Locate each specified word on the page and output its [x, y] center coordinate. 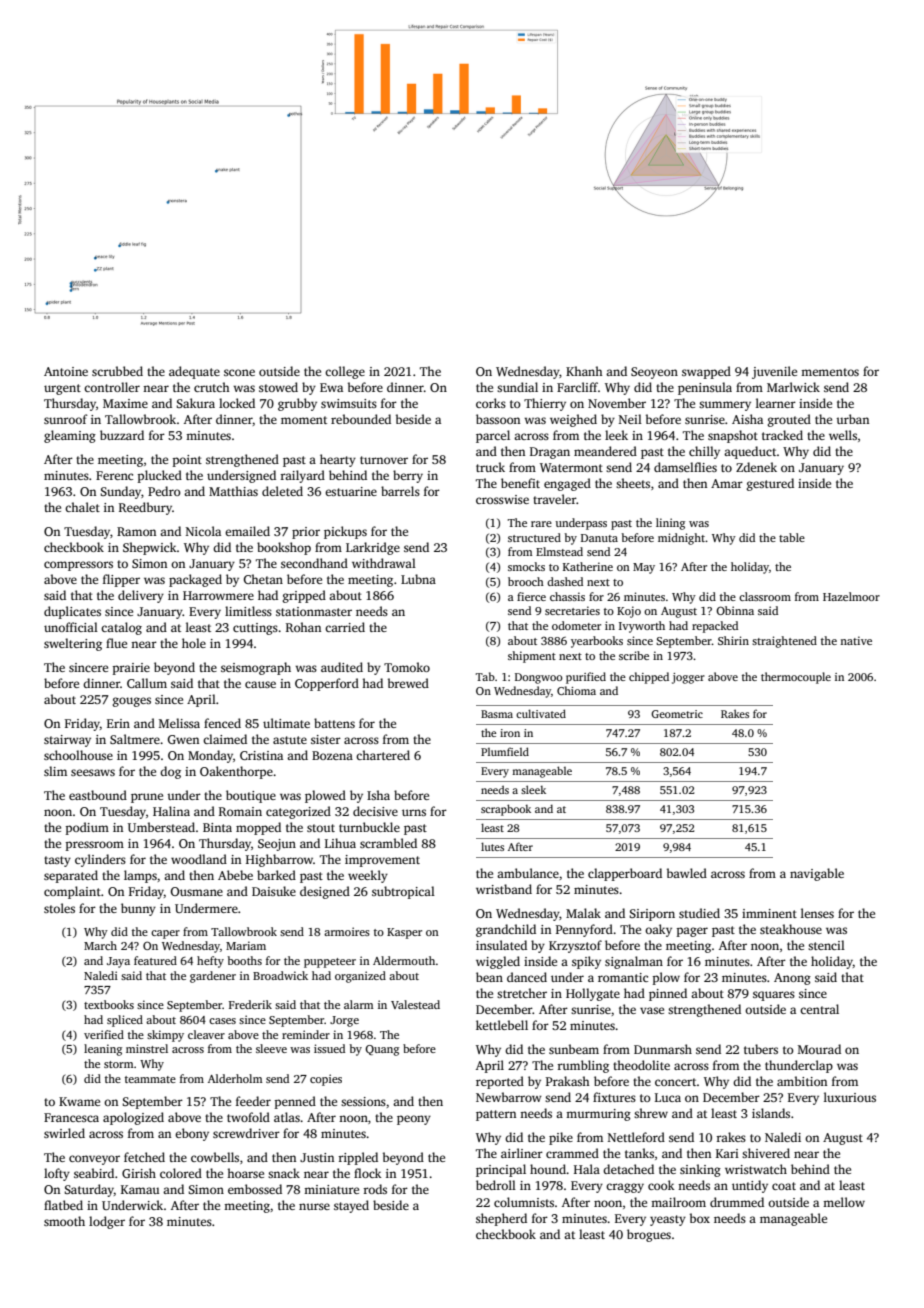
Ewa [331, 387]
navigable [817, 874]
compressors [78, 566]
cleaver [206, 1034]
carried [345, 627]
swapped [706, 372]
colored [181, 1173]
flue [116, 643]
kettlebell [502, 1025]
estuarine [351, 491]
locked [237, 403]
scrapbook [506, 810]
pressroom [95, 846]
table [792, 537]
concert [676, 1082]
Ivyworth [642, 627]
